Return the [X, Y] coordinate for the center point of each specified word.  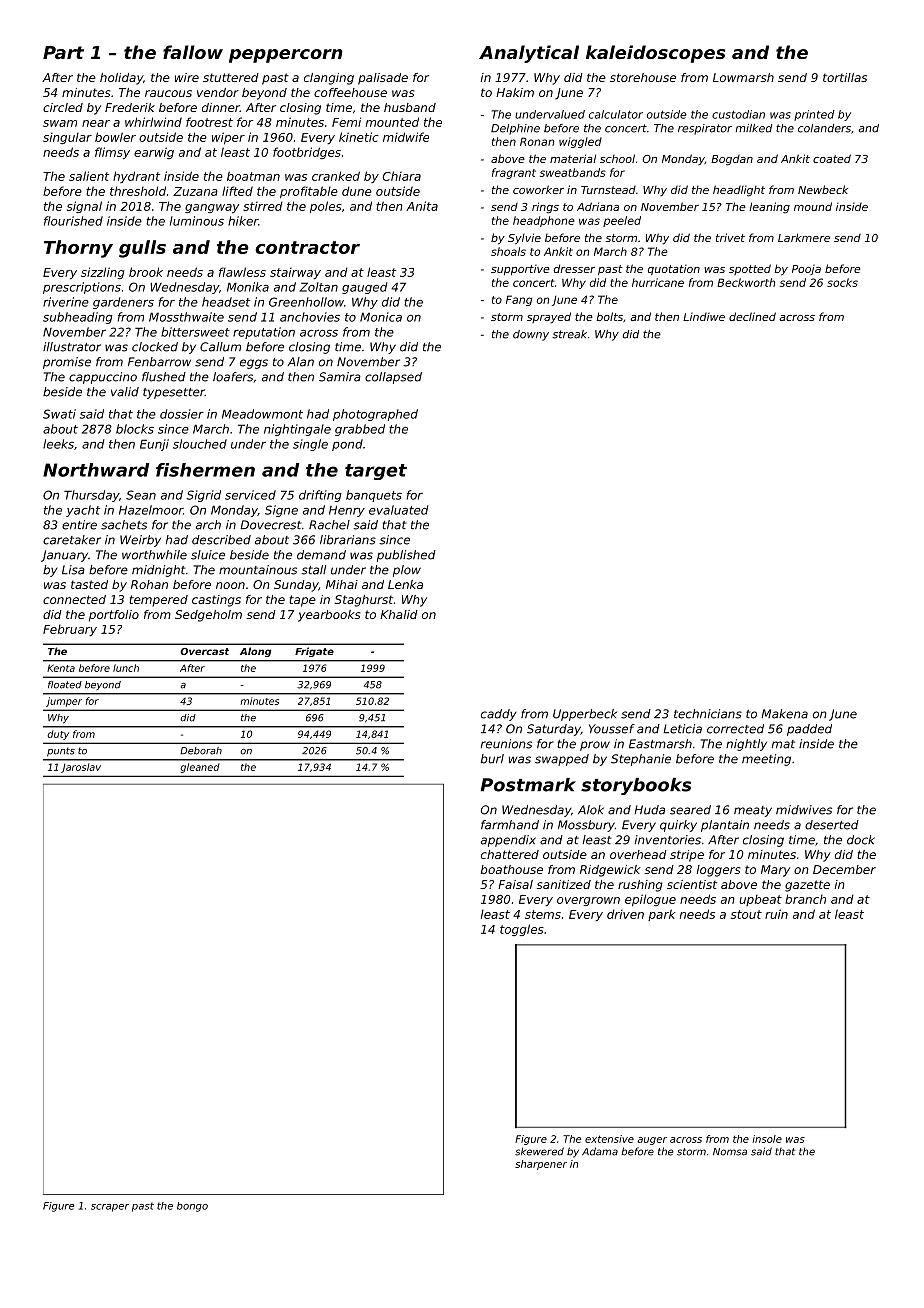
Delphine [515, 129]
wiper [228, 138]
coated [832, 158]
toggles [522, 930]
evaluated [398, 510]
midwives [804, 810]
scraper [110, 1208]
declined [752, 316]
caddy [499, 715]
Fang [519, 300]
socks [842, 282]
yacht [83, 511]
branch [805, 899]
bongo [192, 1207]
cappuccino [103, 378]
